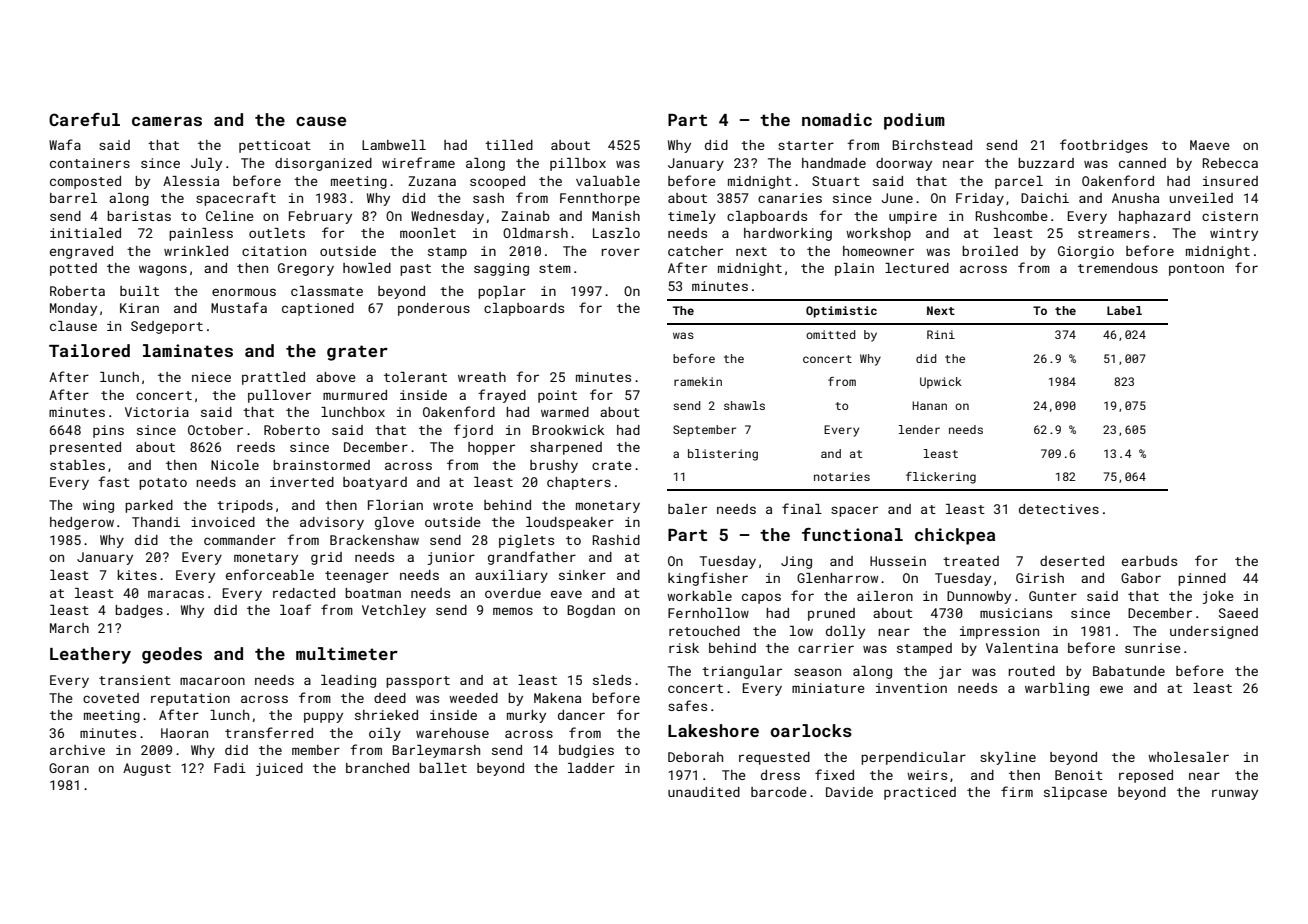  What do you see at coordinates (708, 579) in the screenshot?
I see `kingfisher` at bounding box center [708, 579].
